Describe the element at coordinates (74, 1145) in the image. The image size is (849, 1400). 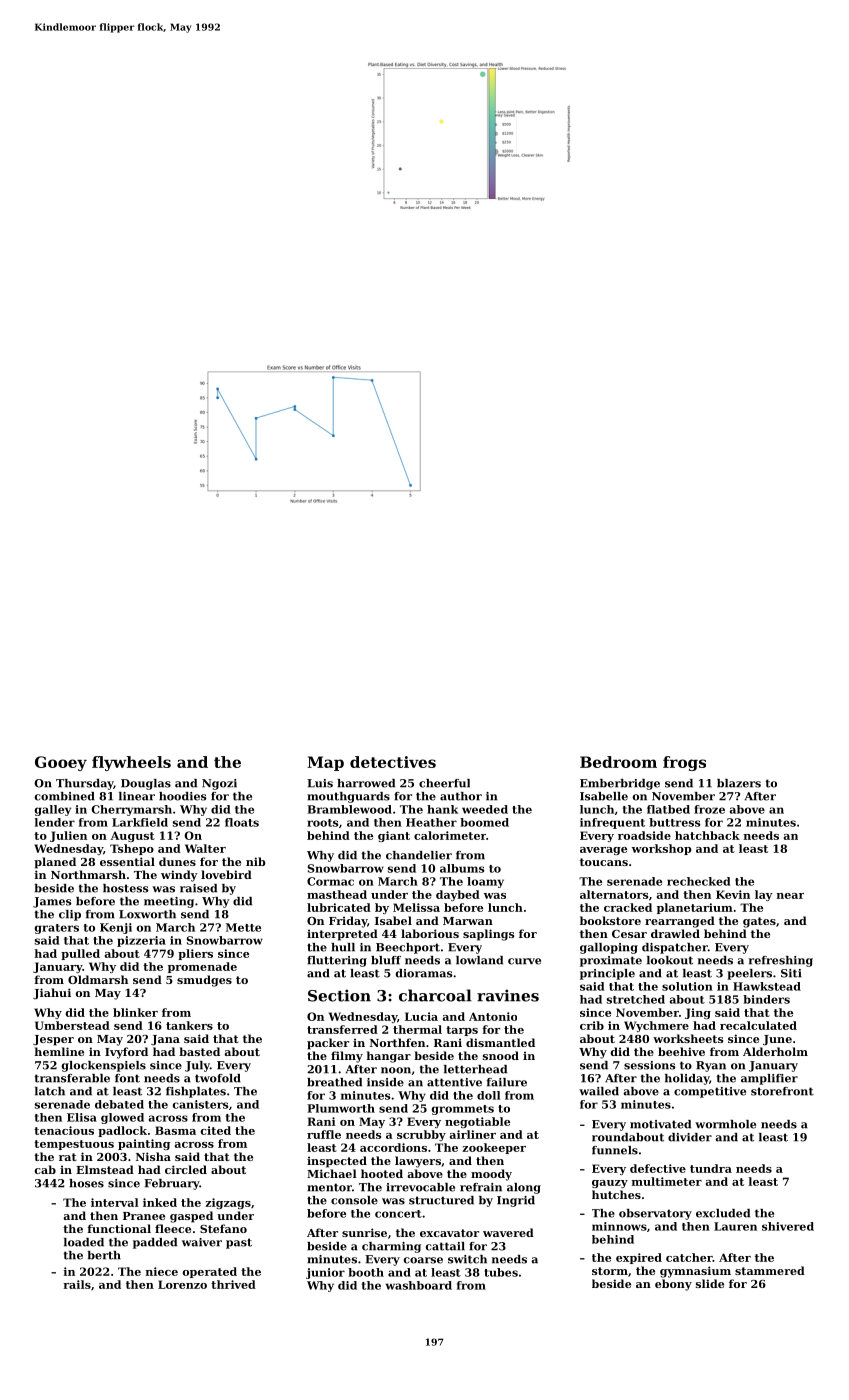
I see `tempestuous` at that location.
